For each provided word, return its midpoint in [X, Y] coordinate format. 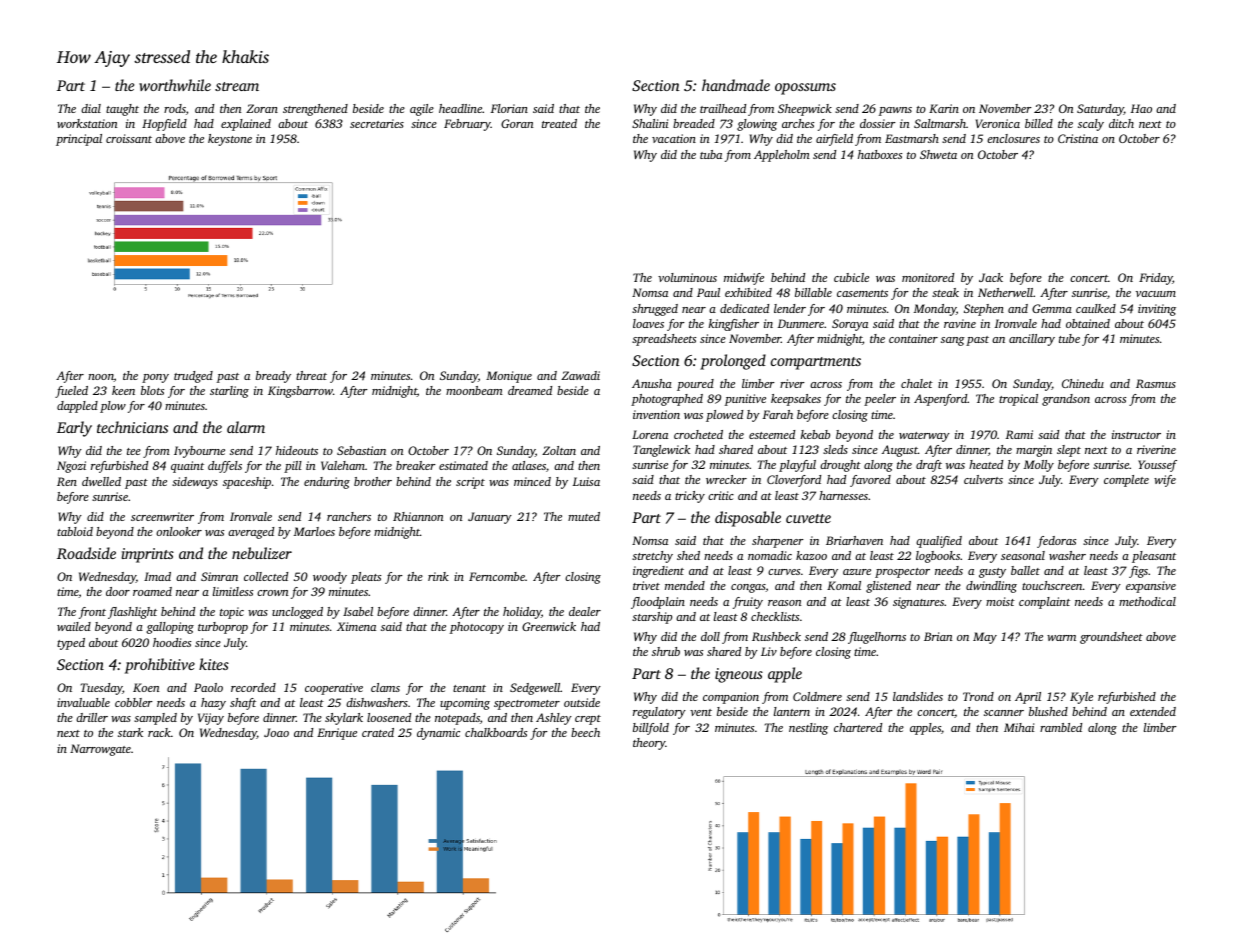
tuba [711, 154]
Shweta [938, 154]
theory [649, 744]
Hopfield [164, 125]
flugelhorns [877, 638]
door [118, 591]
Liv [769, 651]
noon [101, 378]
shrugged [655, 310]
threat [311, 375]
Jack [991, 277]
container [913, 338]
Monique [509, 377]
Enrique [337, 734]
